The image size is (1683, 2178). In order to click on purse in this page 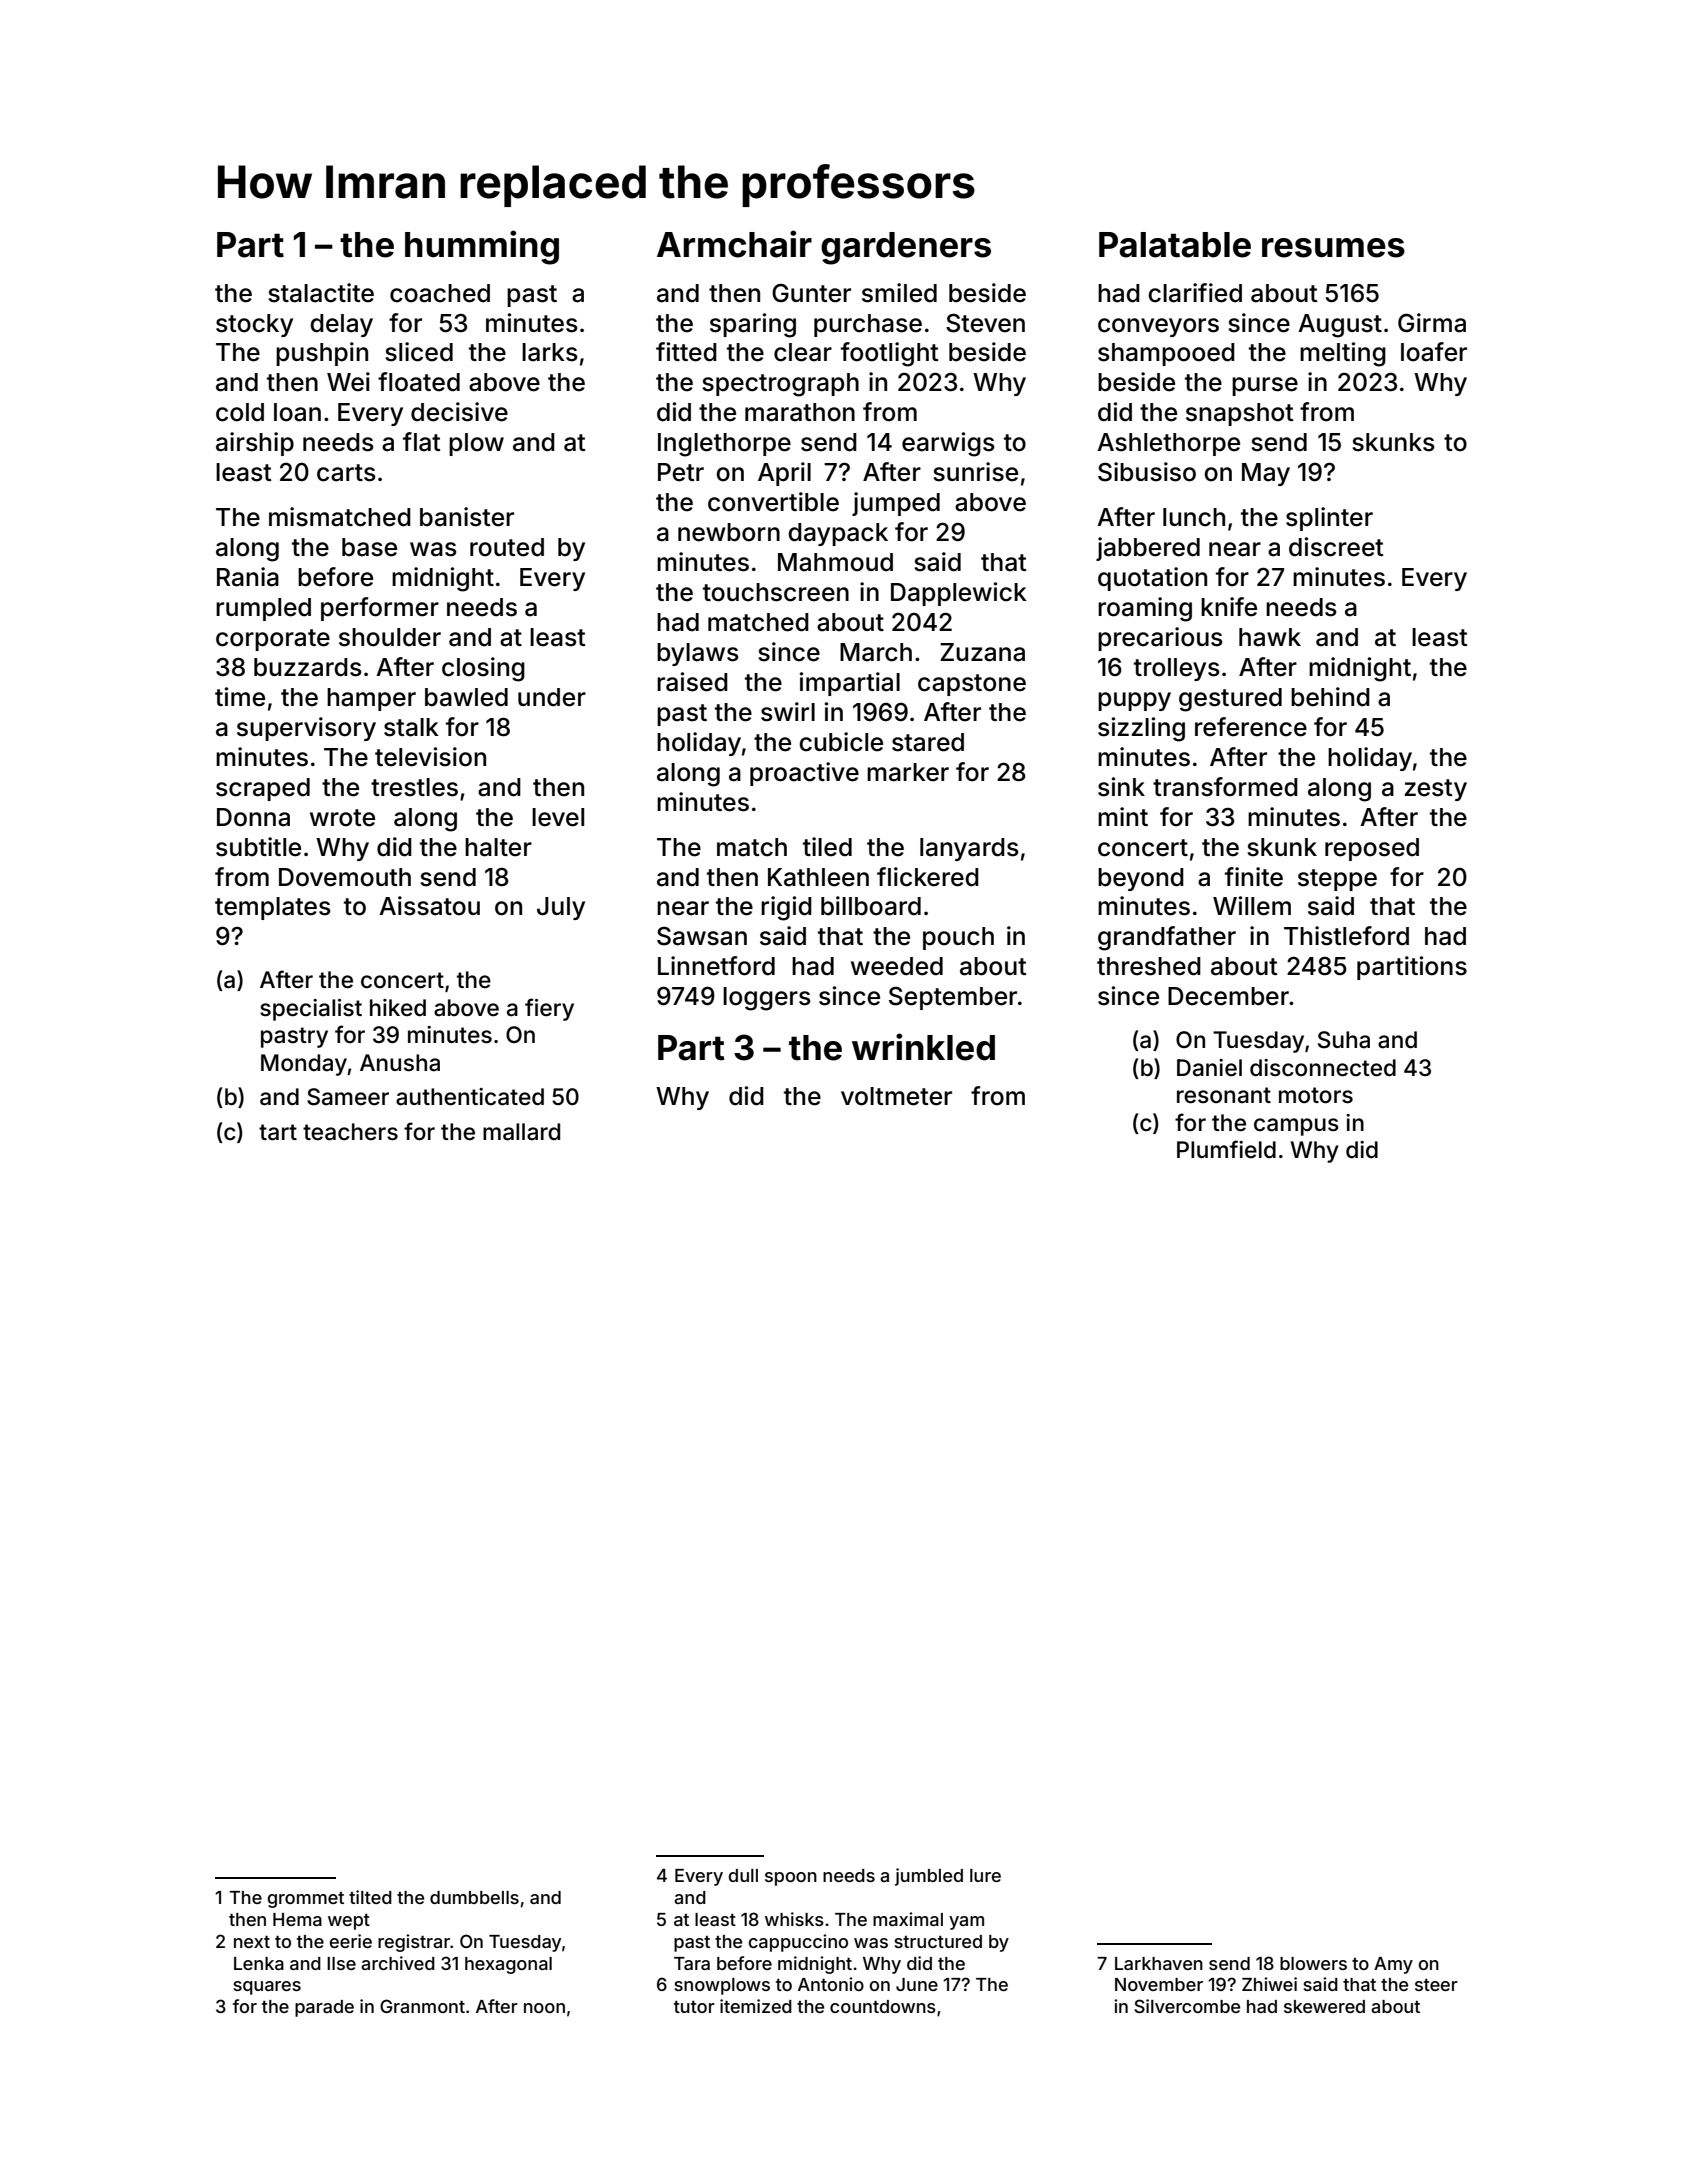, I will do `click(1265, 386)`.
